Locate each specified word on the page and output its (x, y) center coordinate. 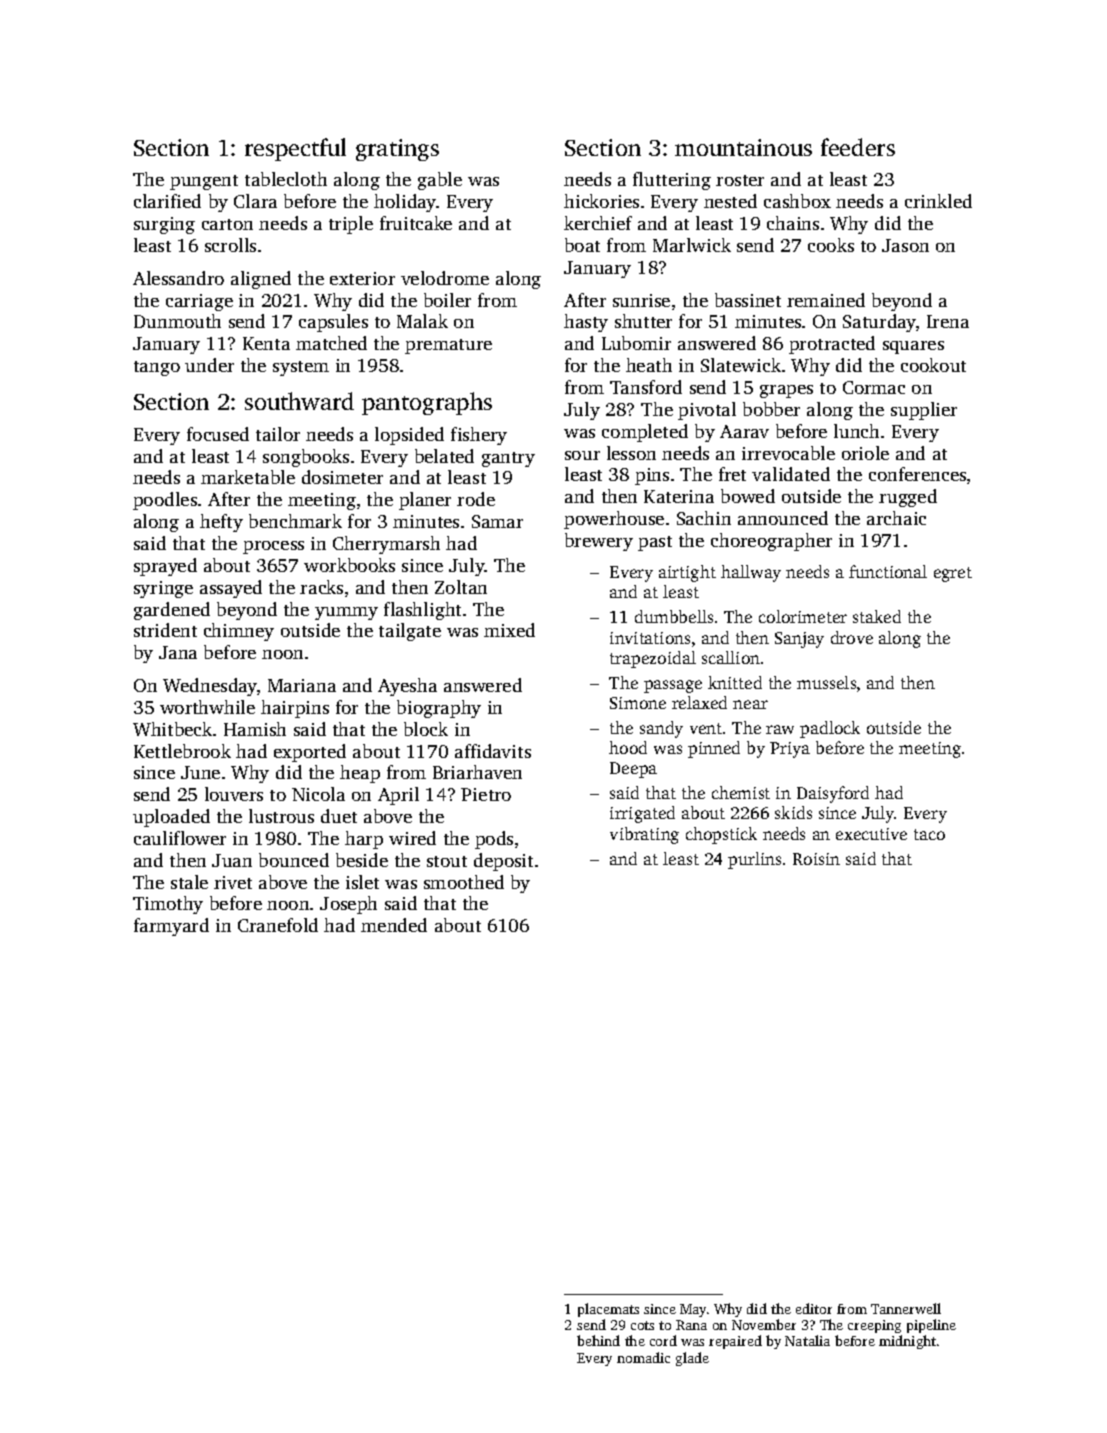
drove (852, 637)
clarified (167, 201)
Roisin (816, 859)
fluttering (672, 181)
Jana (178, 652)
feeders (858, 147)
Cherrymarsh (386, 545)
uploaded (171, 818)
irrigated (642, 814)
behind (598, 1340)
